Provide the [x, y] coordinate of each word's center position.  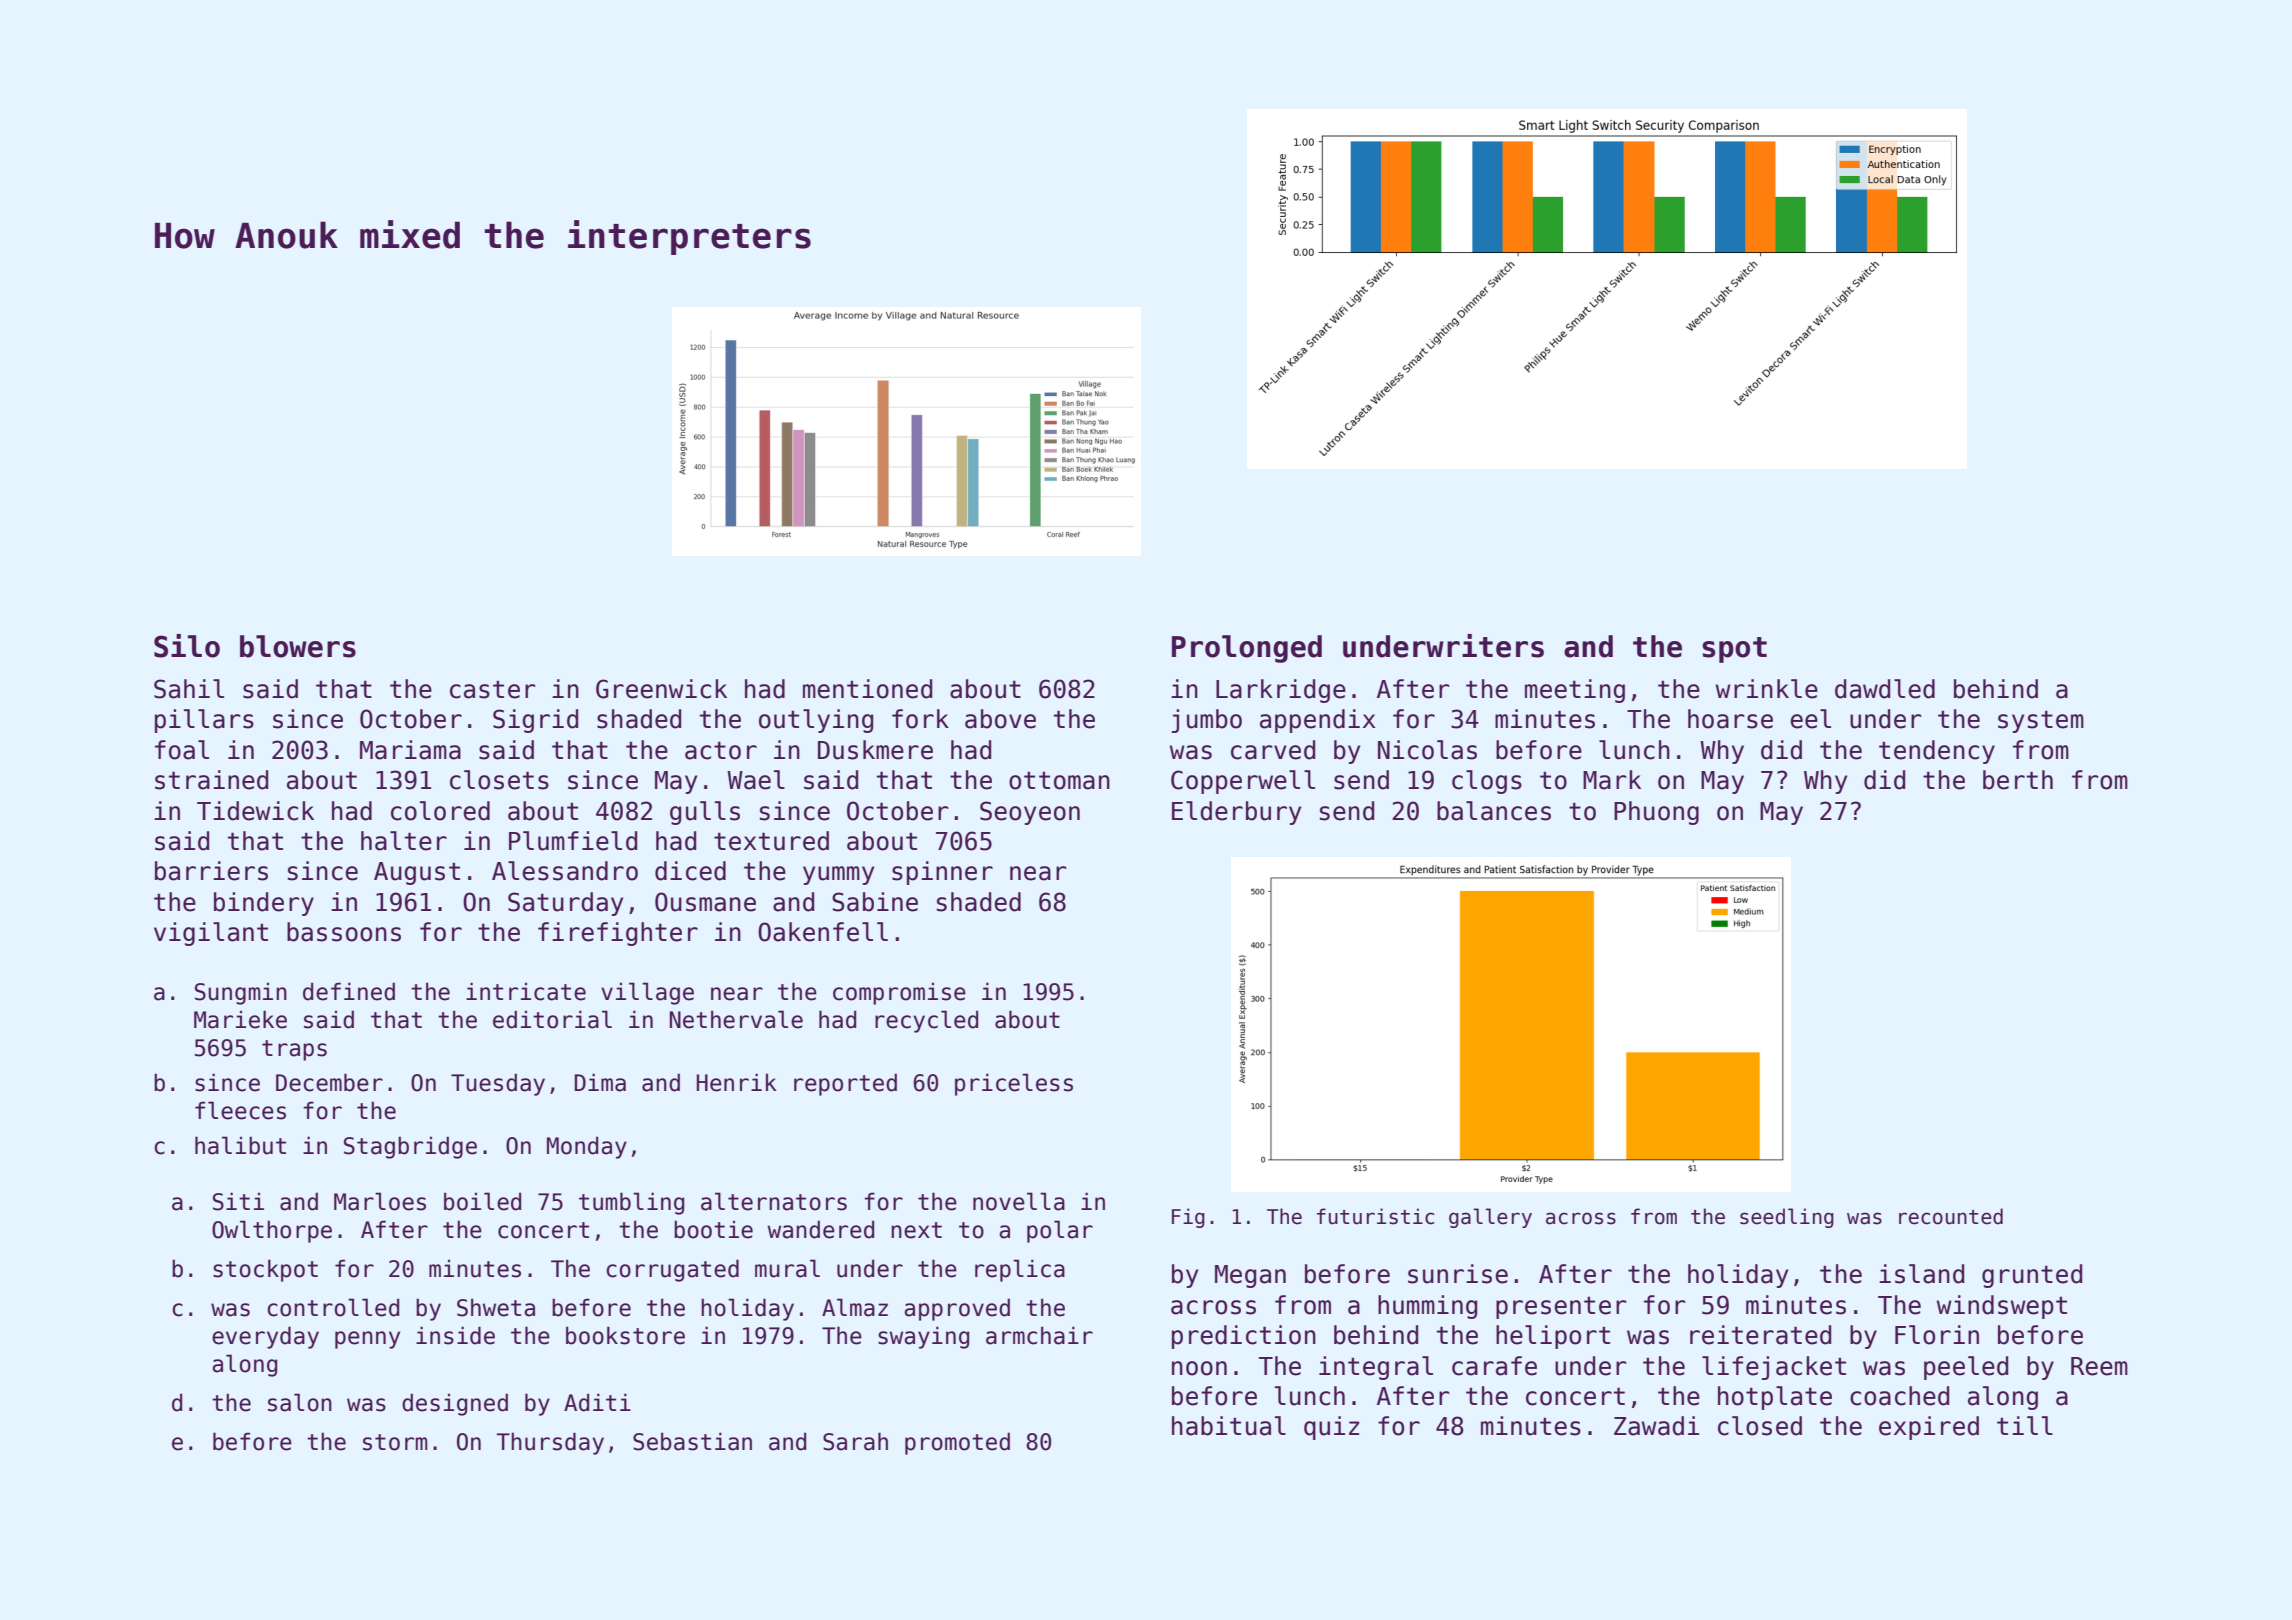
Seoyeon [1030, 813]
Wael [756, 780]
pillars [204, 721]
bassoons [344, 932]
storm [395, 1442]
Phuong [1656, 813]
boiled [482, 1201]
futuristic [1375, 1216]
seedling [1787, 1218]
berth [2018, 780]
